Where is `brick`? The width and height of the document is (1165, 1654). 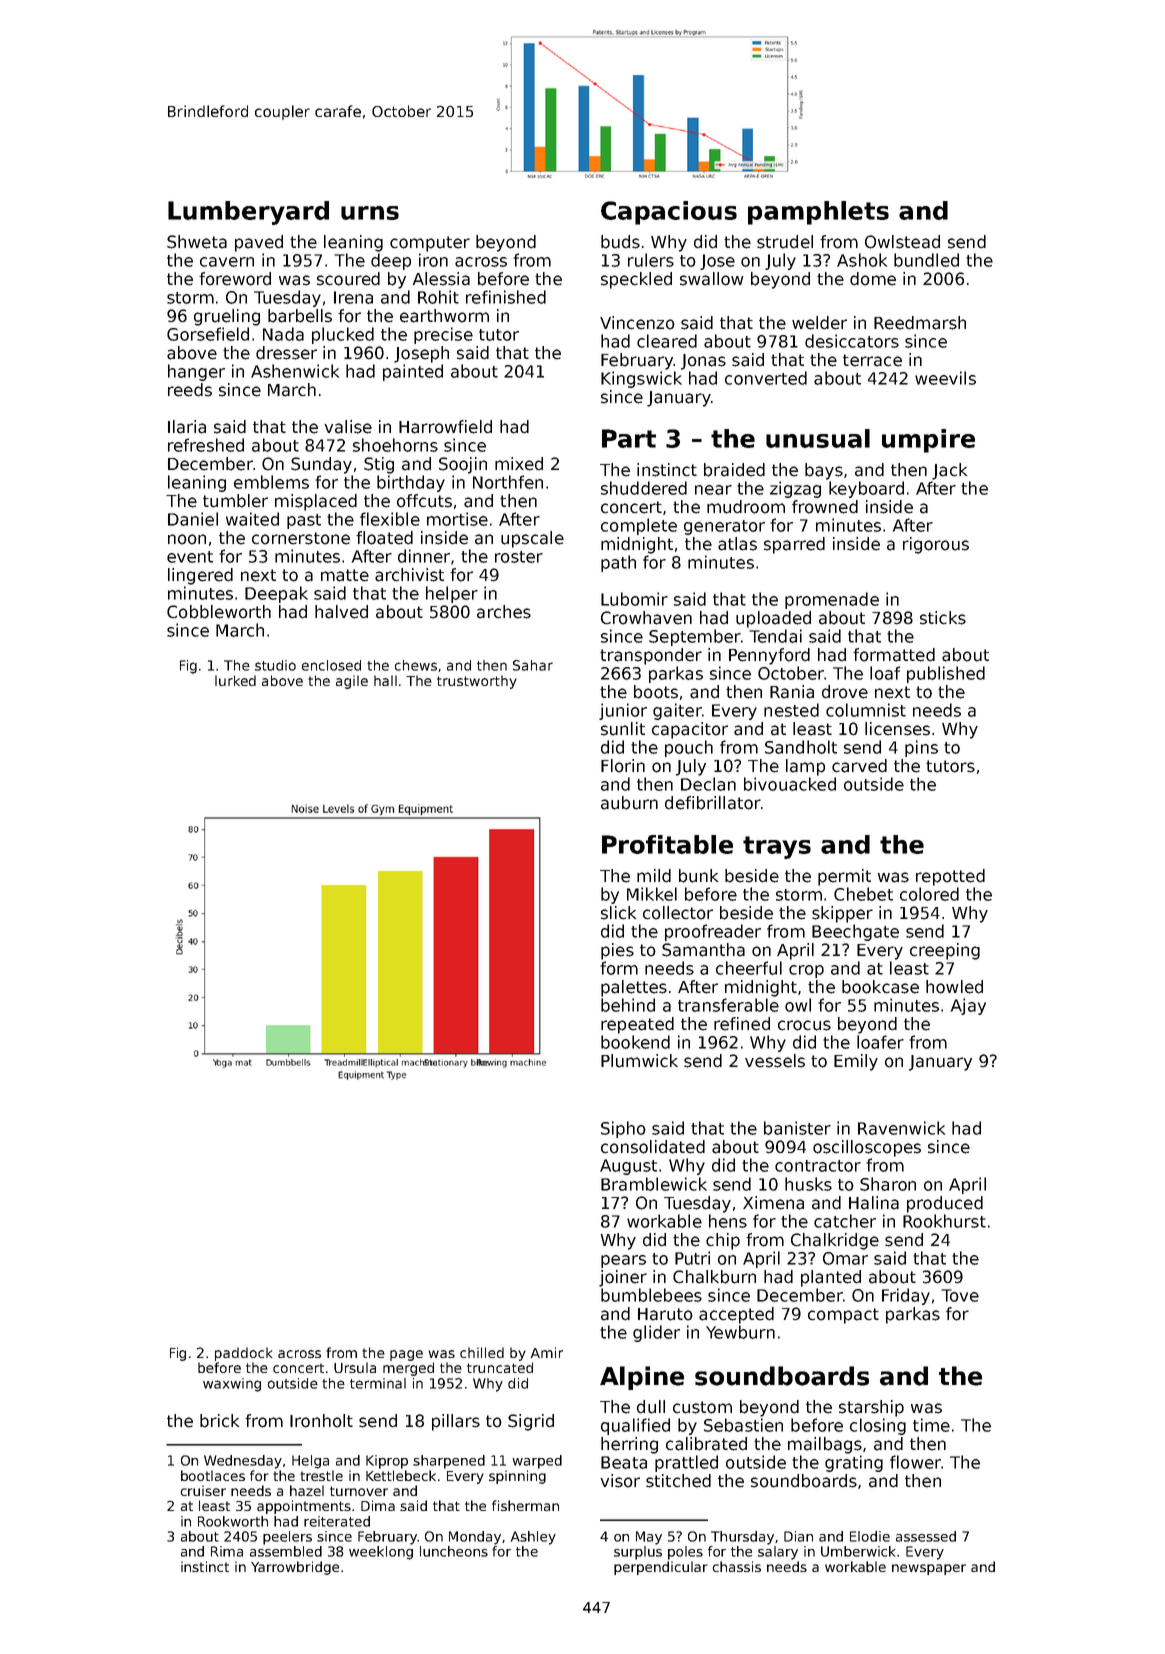 brick is located at coordinates (219, 1421).
